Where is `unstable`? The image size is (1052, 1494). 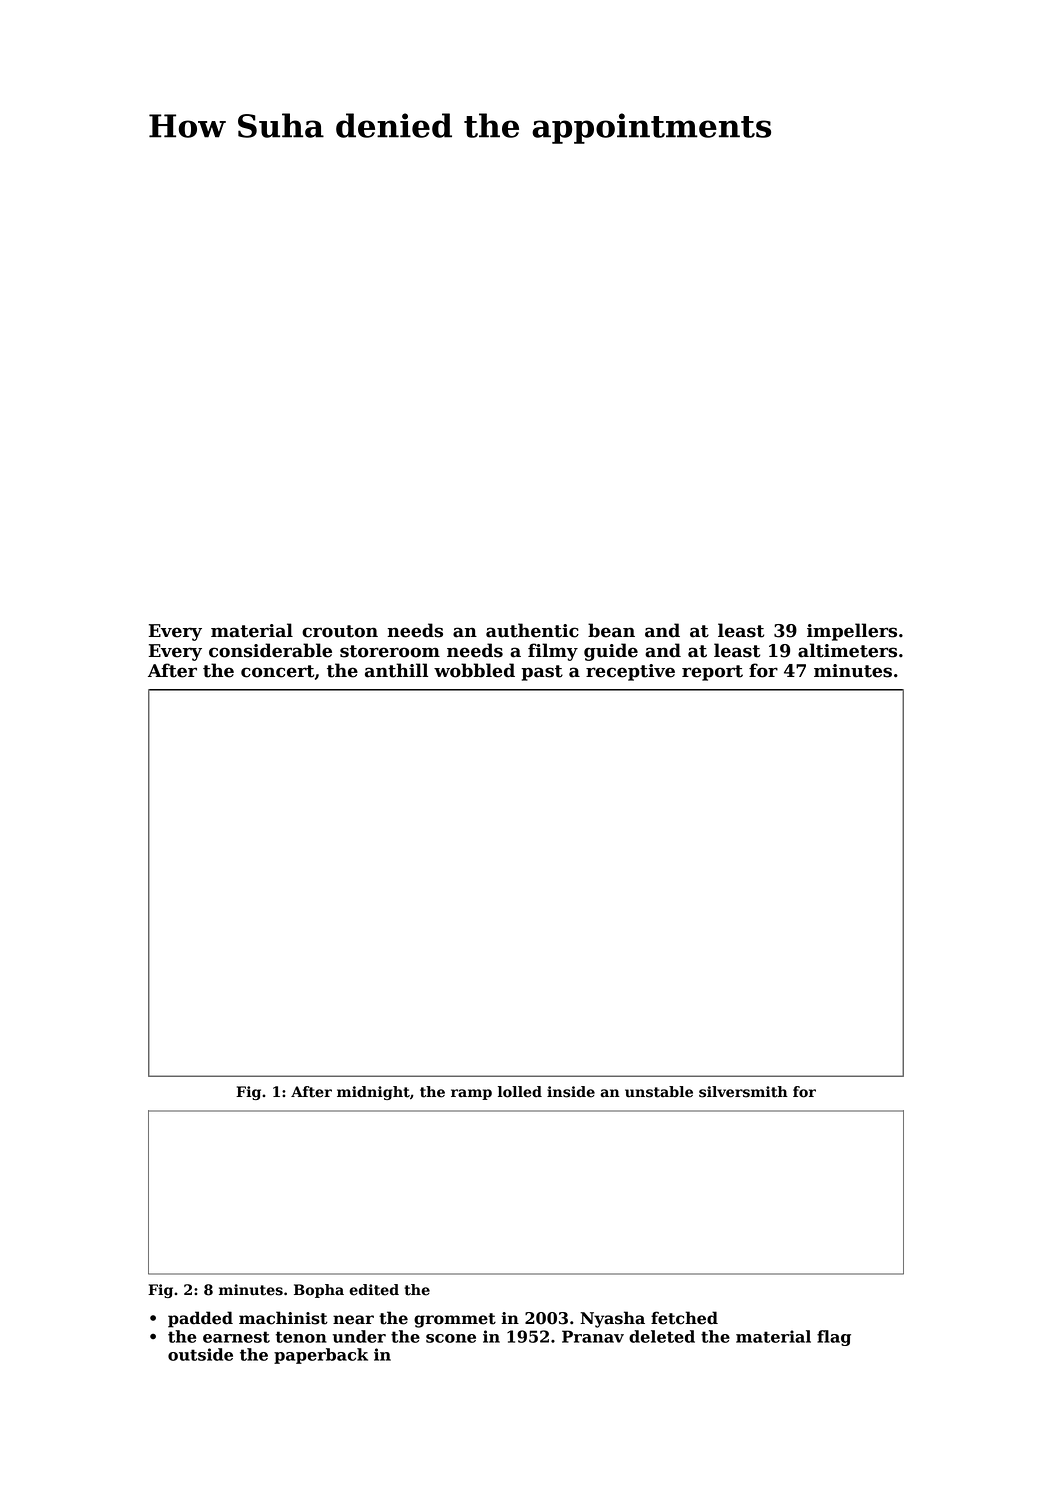 unstable is located at coordinates (659, 1092).
